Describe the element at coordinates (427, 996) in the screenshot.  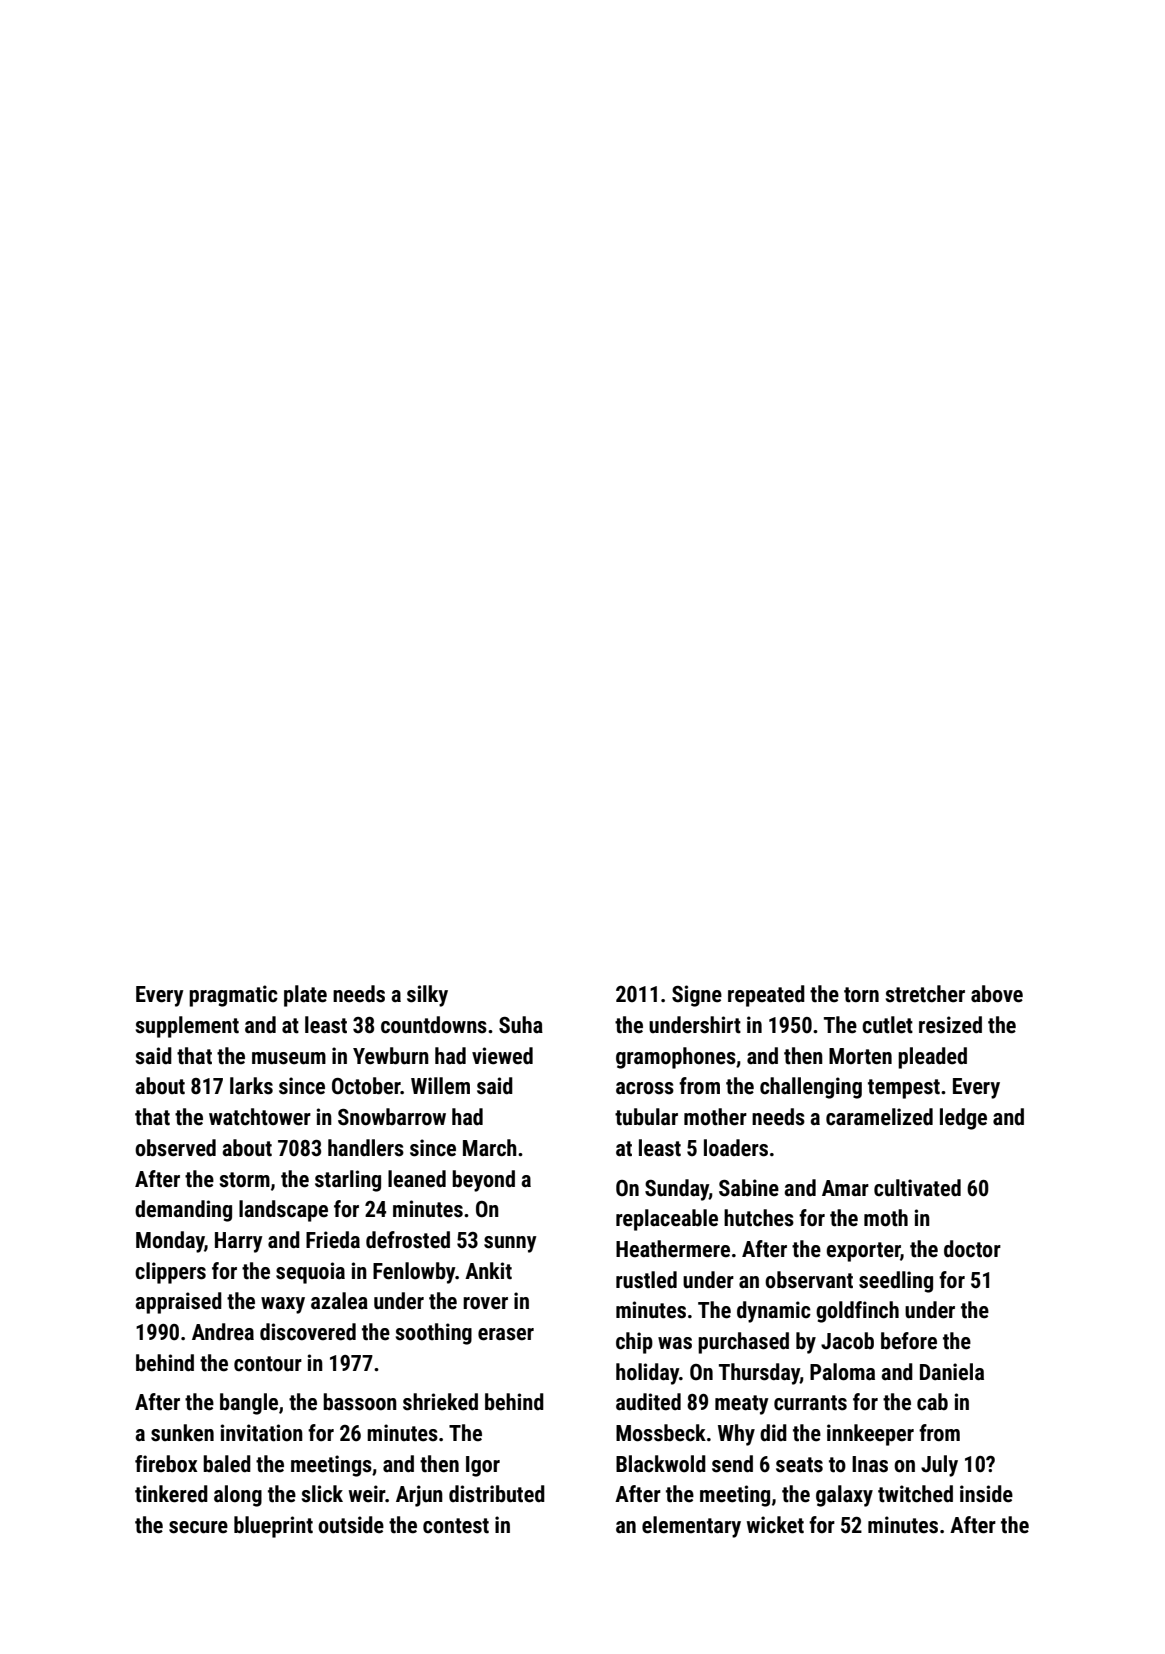
I see `silky` at that location.
